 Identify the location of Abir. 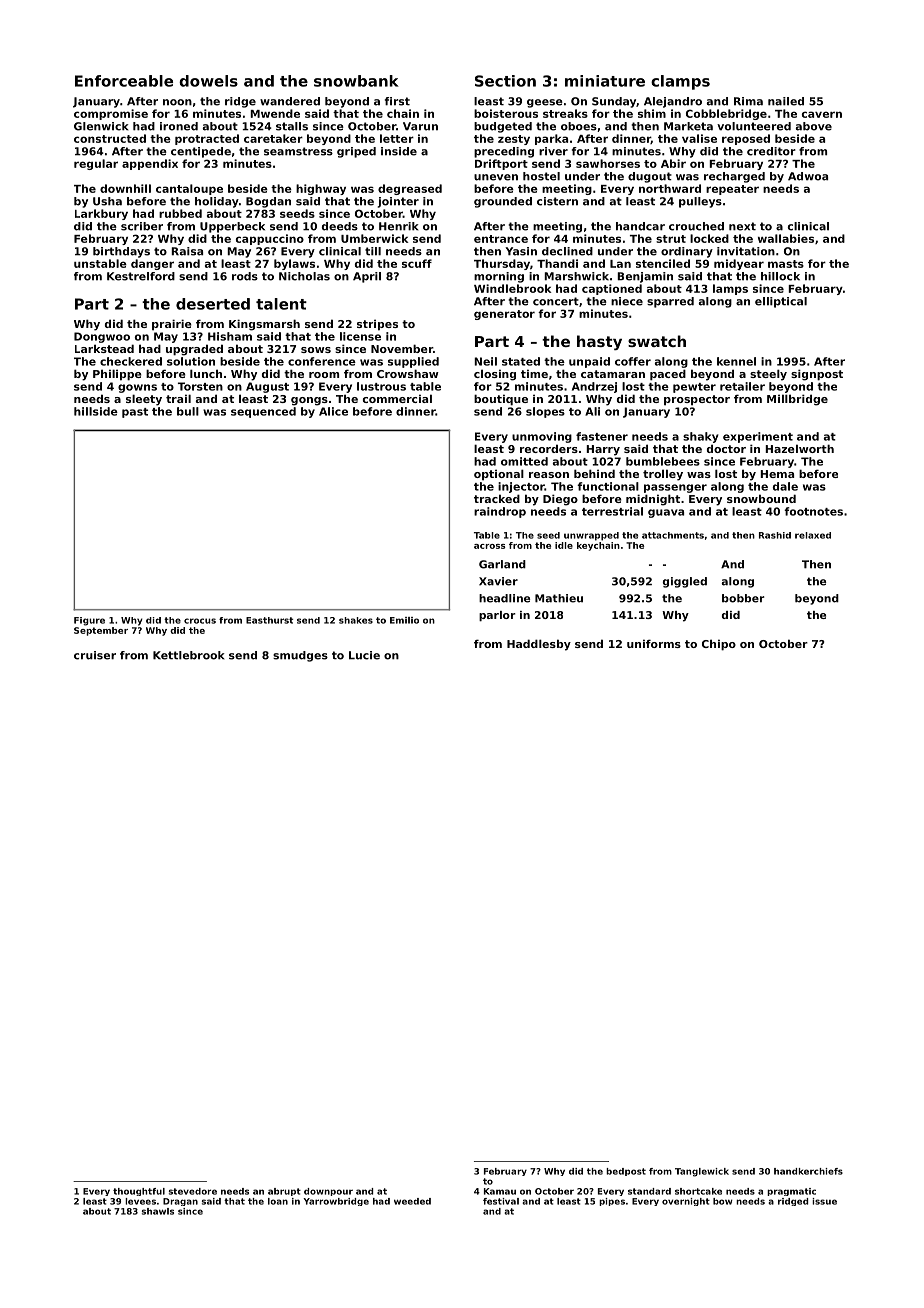
(673, 163).
